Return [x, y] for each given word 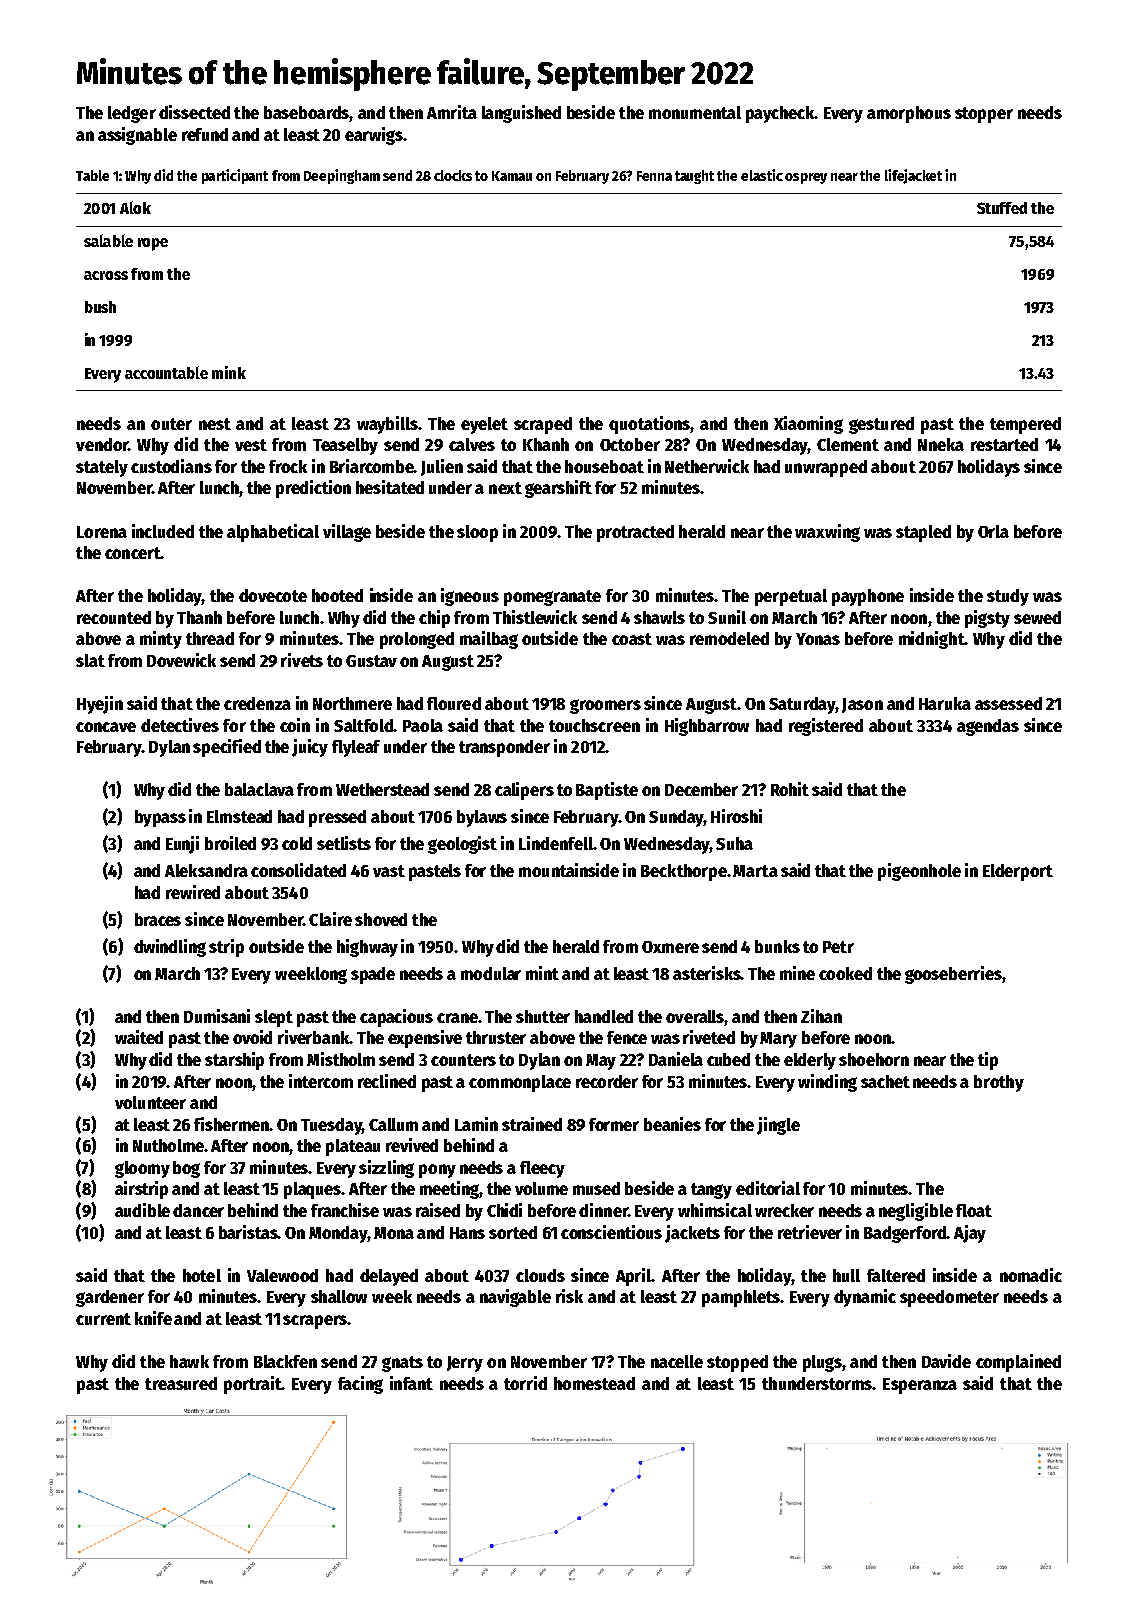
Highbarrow [707, 727]
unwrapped [826, 468]
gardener [110, 1298]
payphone [868, 597]
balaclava [259, 789]
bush [100, 307]
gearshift [558, 489]
